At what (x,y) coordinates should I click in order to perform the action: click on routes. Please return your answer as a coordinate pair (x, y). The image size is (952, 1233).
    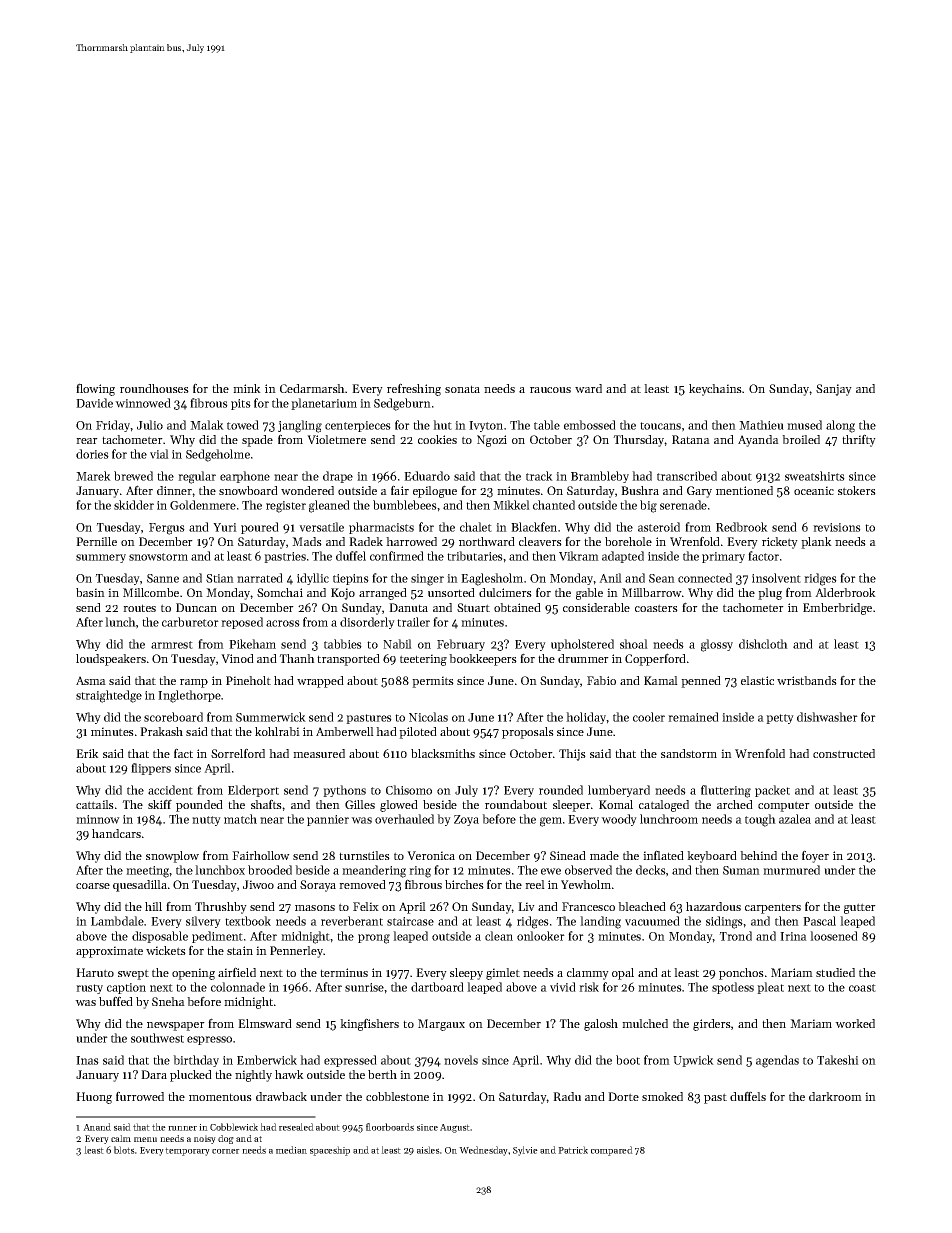
    Looking at the image, I should click on (139, 608).
